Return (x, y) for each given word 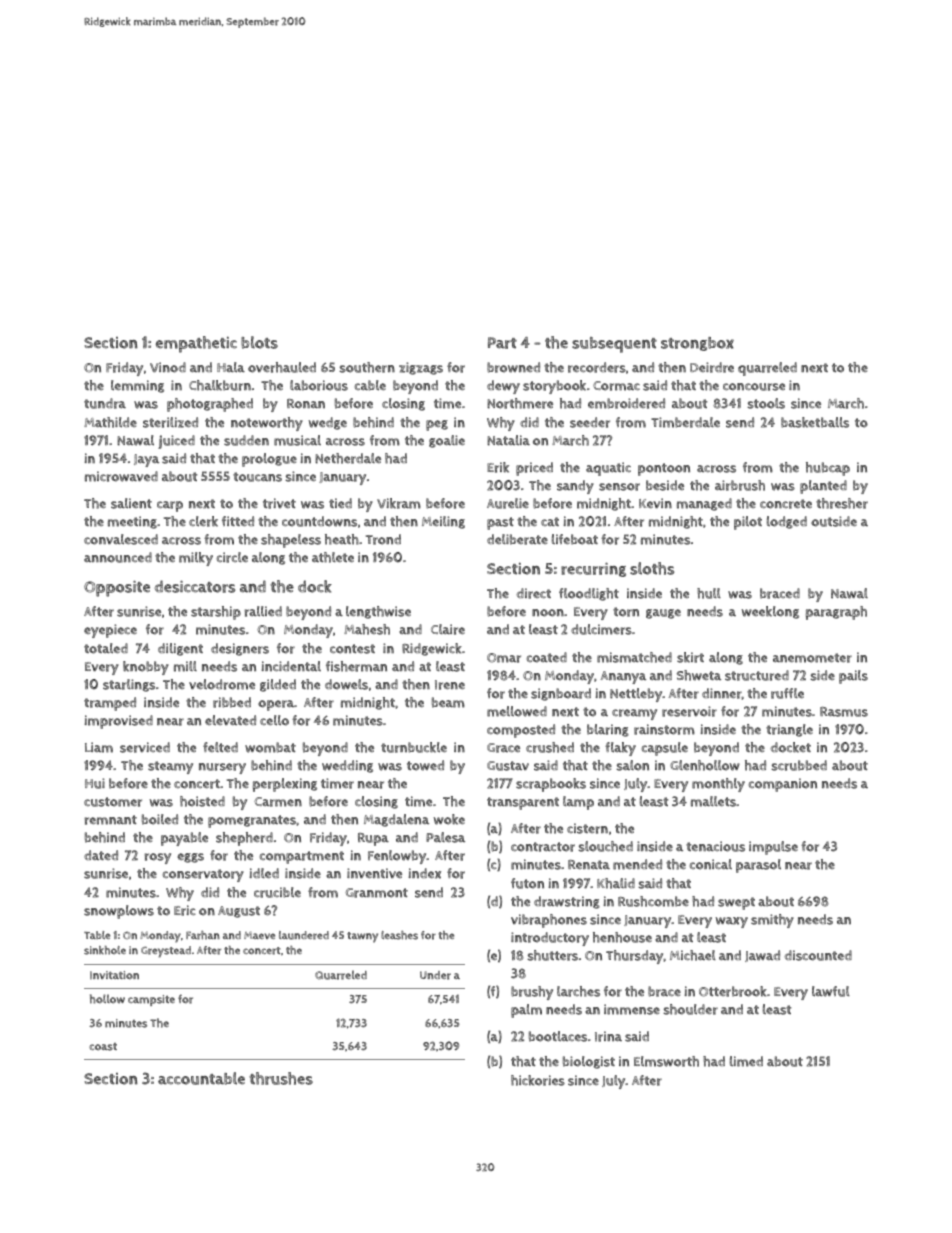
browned (513, 367)
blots (259, 342)
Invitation (114, 975)
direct (533, 593)
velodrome (222, 684)
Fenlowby (397, 857)
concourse (754, 387)
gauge (663, 614)
